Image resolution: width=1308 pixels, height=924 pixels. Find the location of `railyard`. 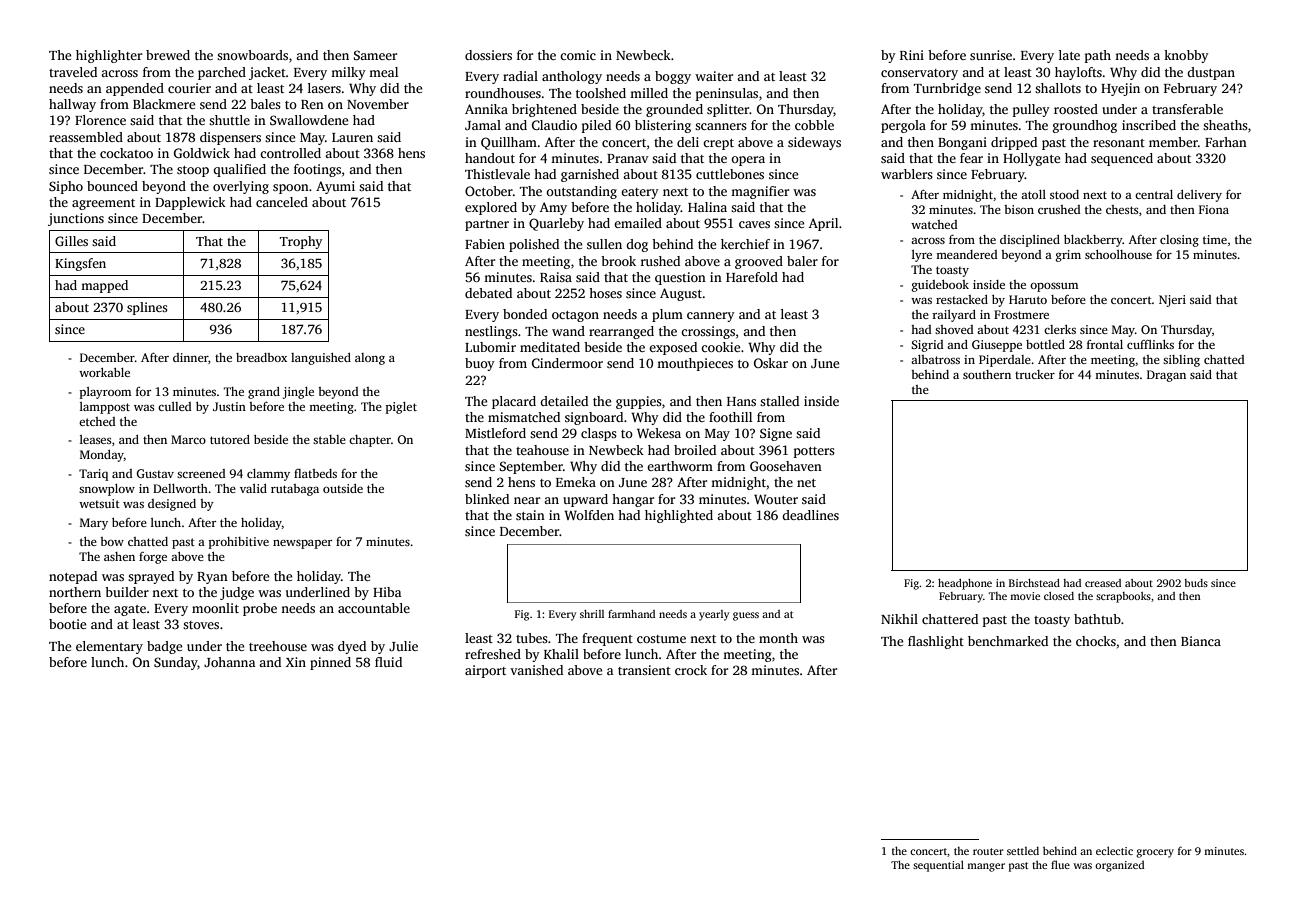

railyard is located at coordinates (954, 316).
